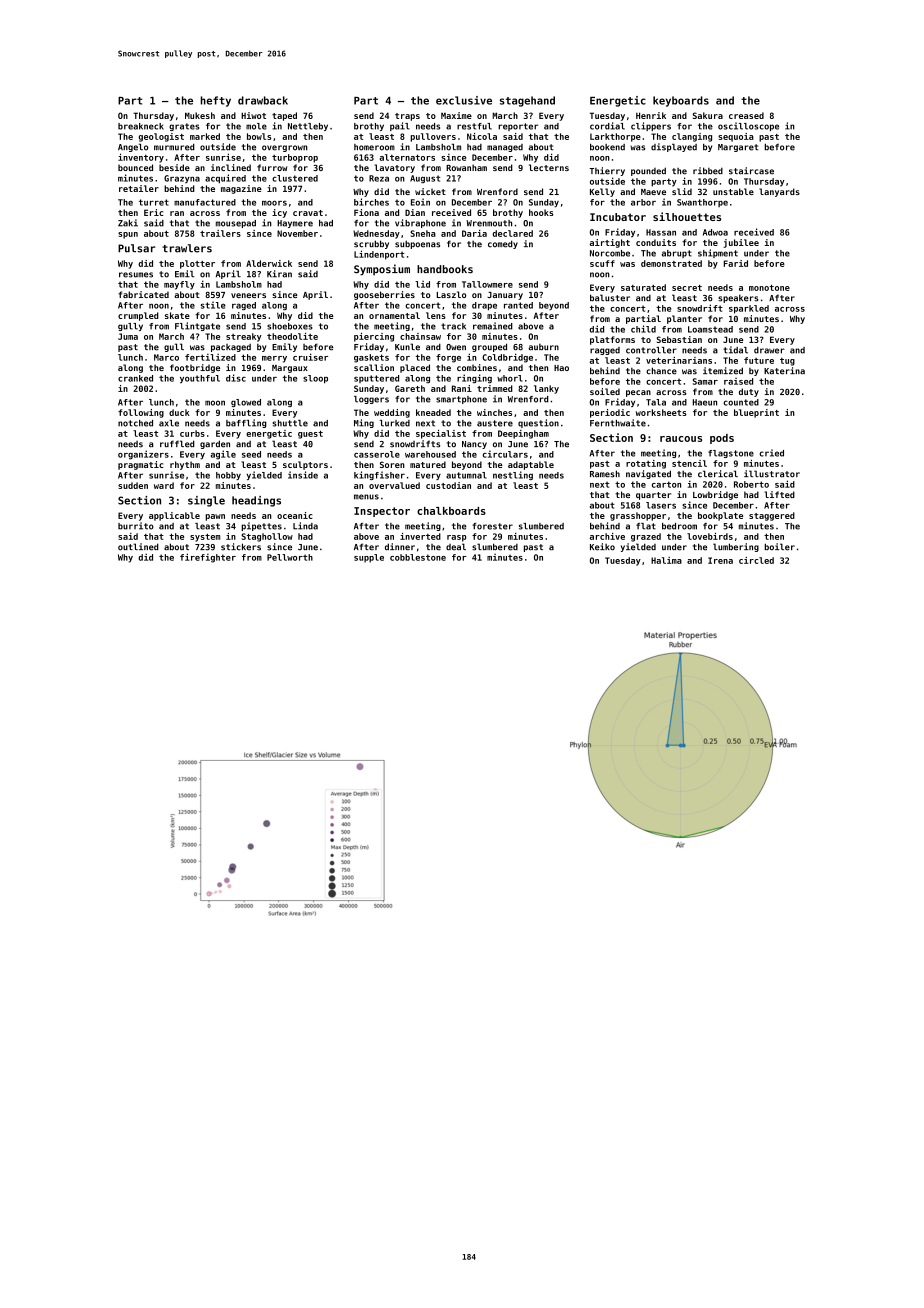  Describe the element at coordinates (310, 434) in the screenshot. I see `guest` at that location.
